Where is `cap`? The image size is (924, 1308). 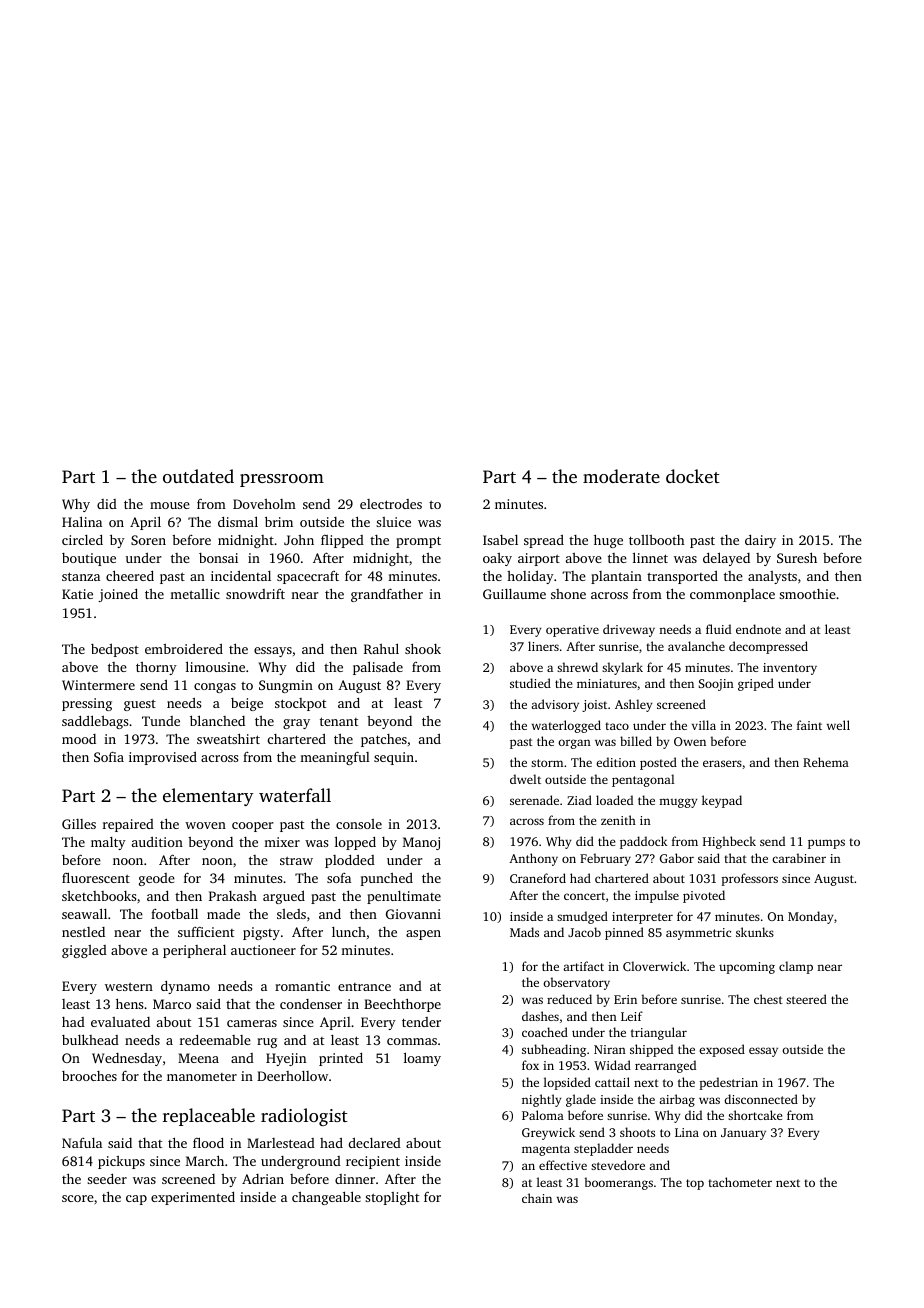
cap is located at coordinates (136, 1200).
